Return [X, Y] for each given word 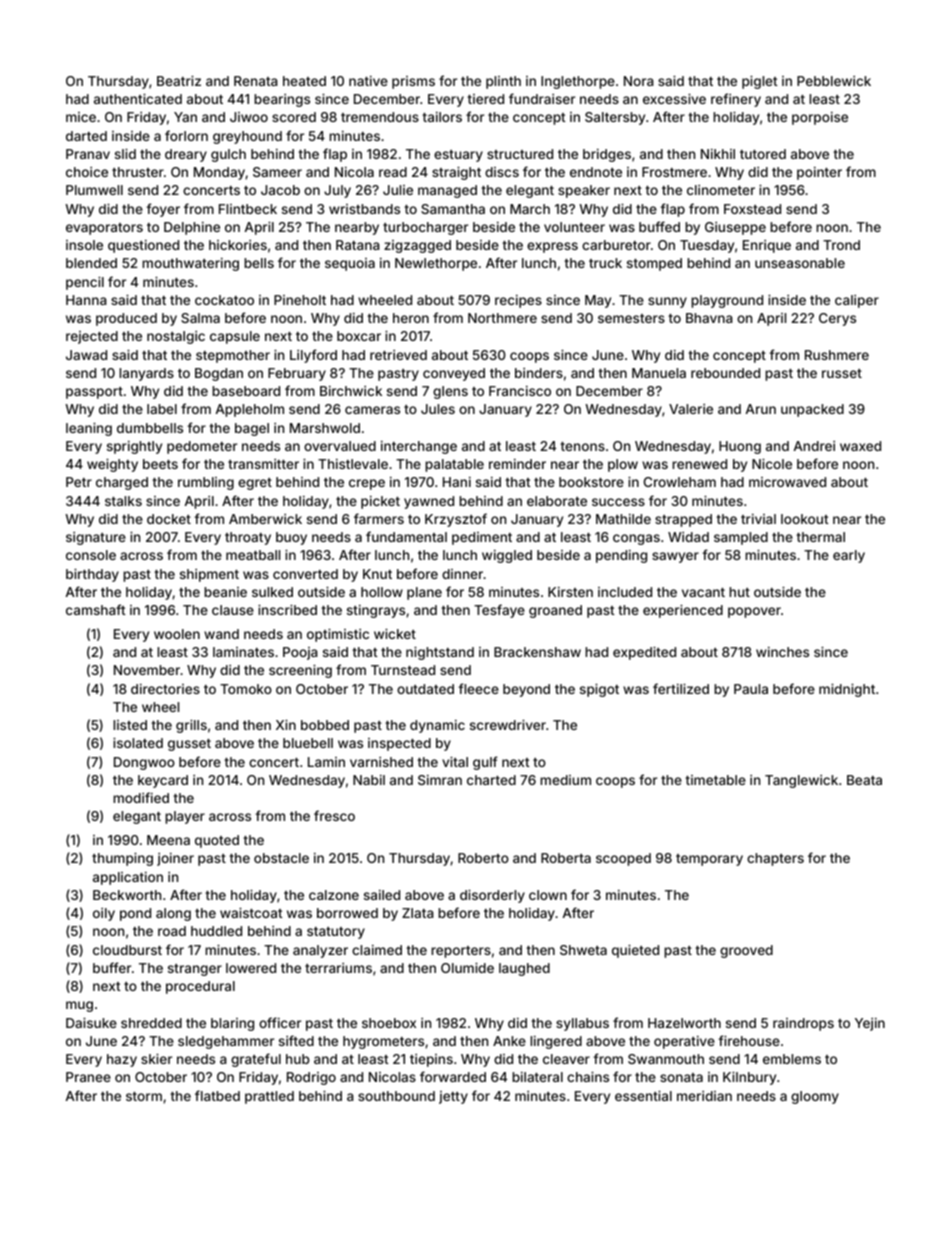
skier [156, 1058]
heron [411, 318]
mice [81, 117]
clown [548, 895]
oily [104, 914]
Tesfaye [499, 611]
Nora [639, 81]
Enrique [767, 246]
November [147, 670]
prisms [413, 82]
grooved [746, 951]
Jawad [86, 355]
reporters [461, 952]
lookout [805, 519]
